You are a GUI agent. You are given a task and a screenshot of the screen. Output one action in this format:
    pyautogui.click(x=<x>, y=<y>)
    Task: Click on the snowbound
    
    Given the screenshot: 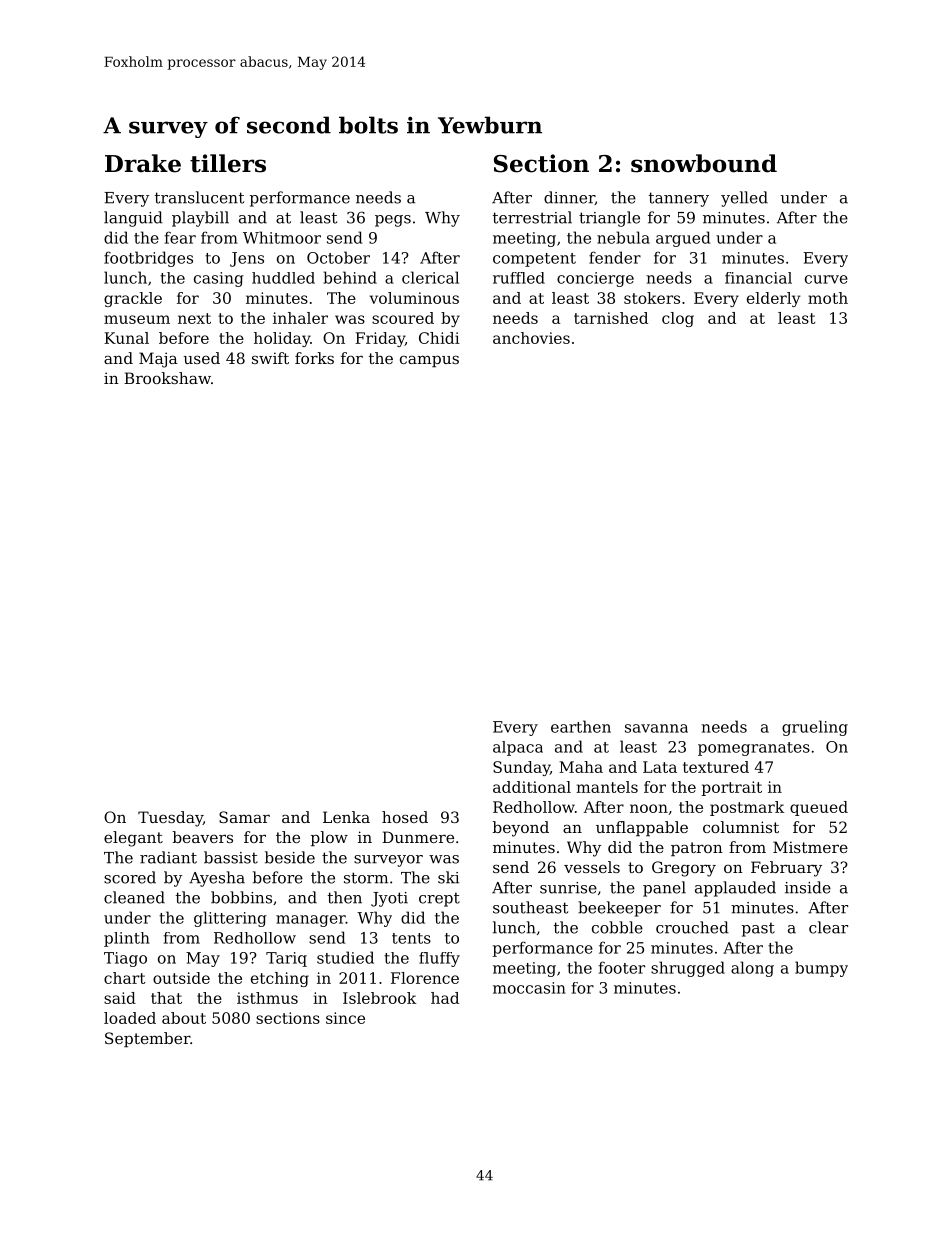 What is the action you would take?
    pyautogui.click(x=704, y=163)
